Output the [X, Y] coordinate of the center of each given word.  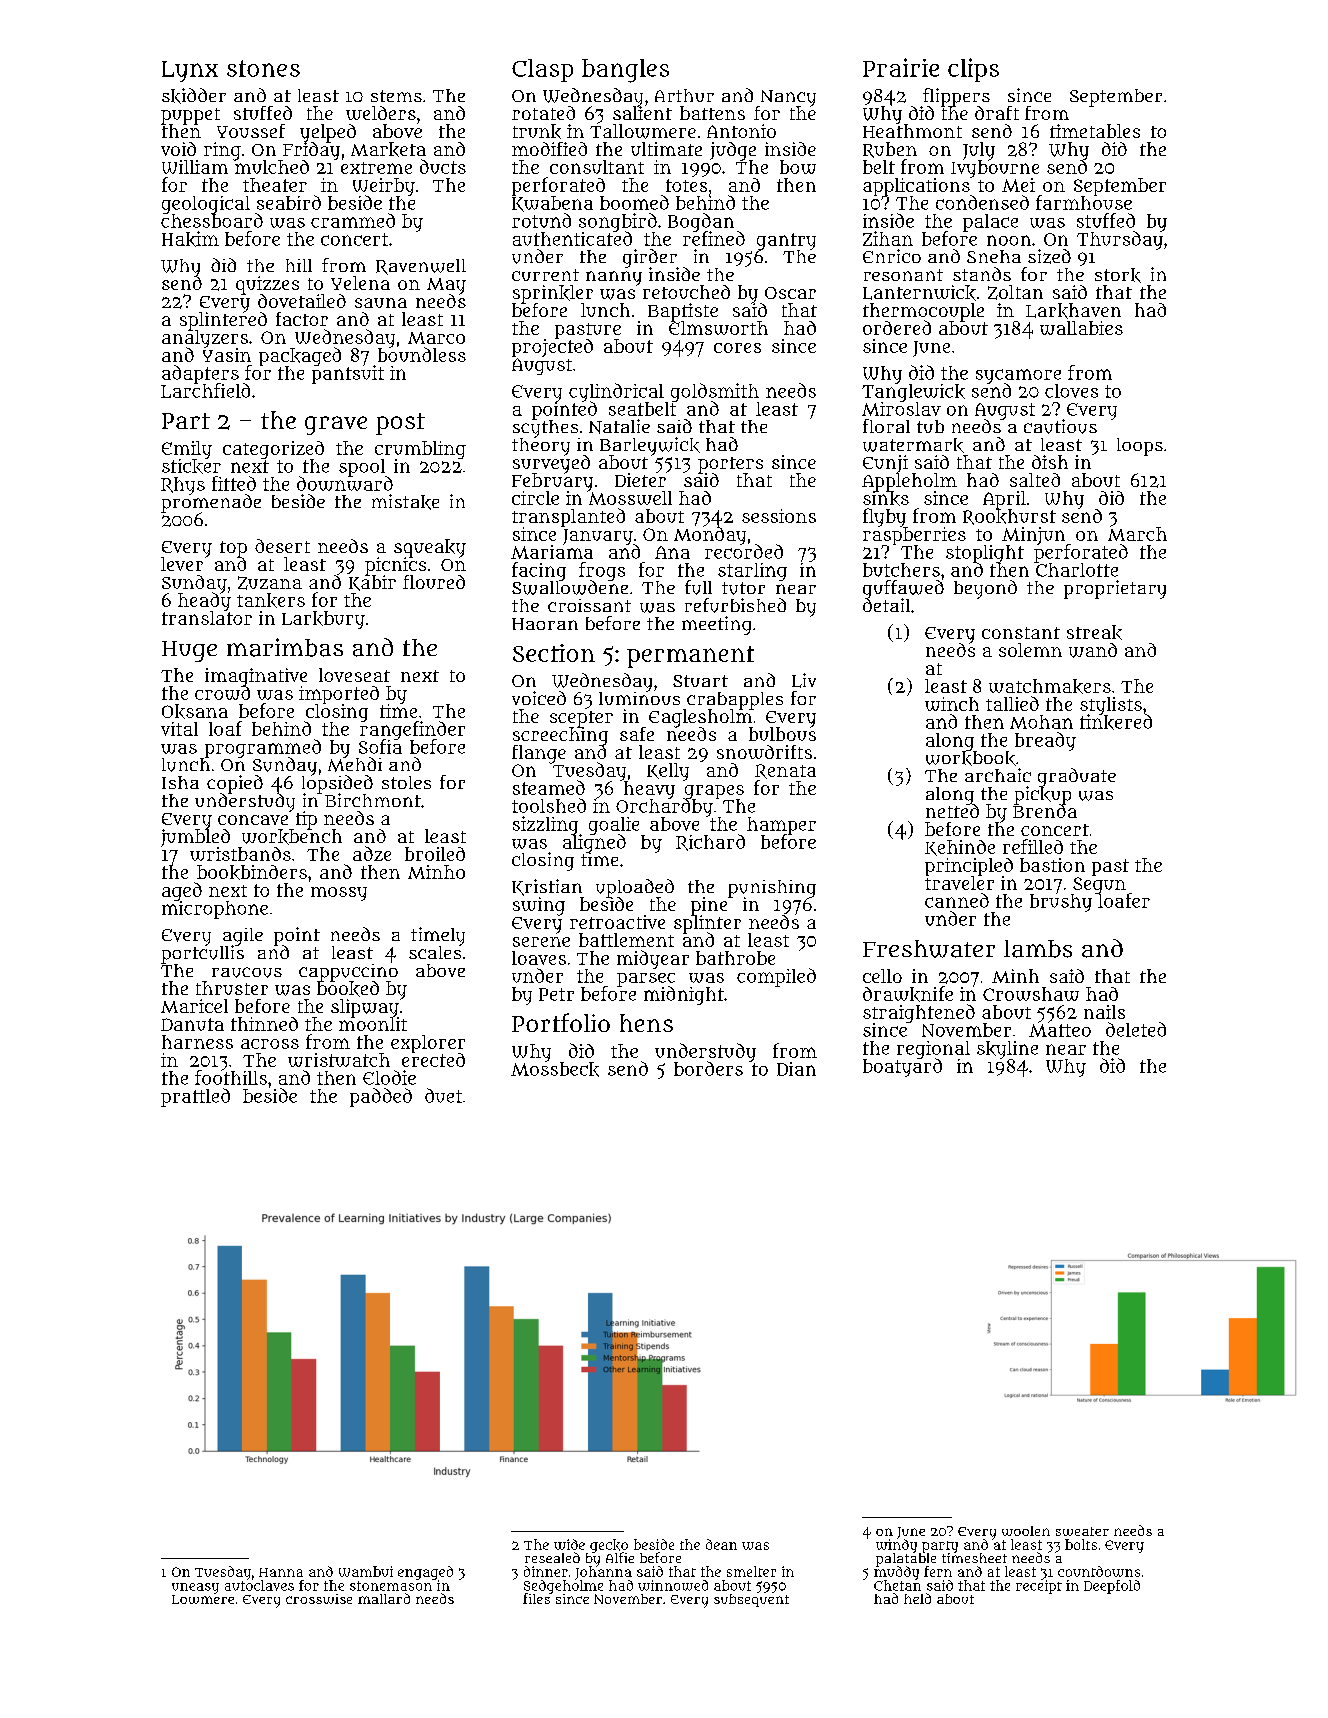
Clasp [542, 70]
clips [973, 70]
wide [569, 1544]
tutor [743, 588]
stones [263, 68]
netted [952, 811]
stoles [406, 782]
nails [1104, 1012]
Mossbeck [555, 1069]
